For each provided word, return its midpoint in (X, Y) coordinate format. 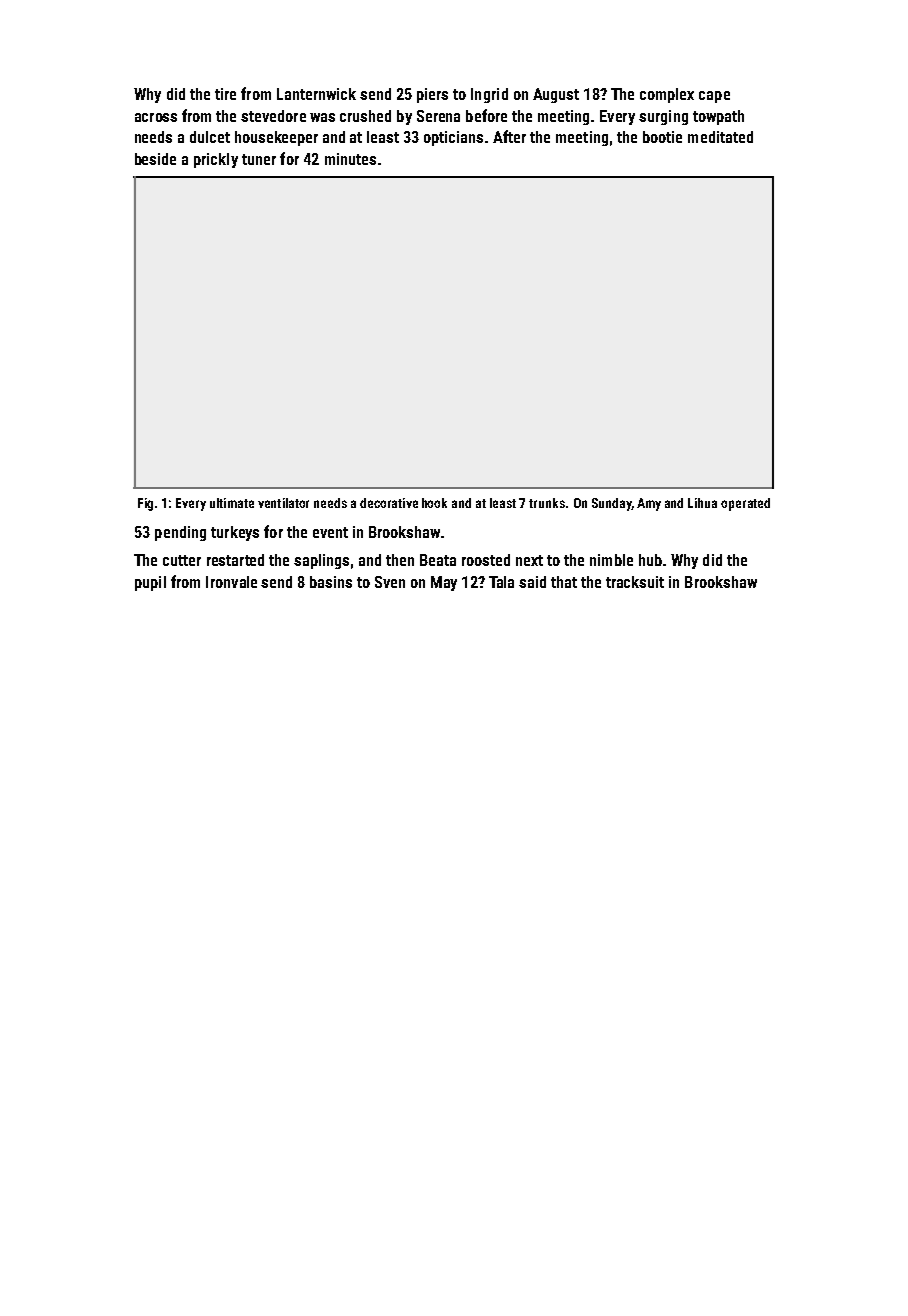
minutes (350, 159)
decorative (389, 503)
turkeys (235, 533)
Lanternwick (316, 94)
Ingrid (489, 95)
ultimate (232, 503)
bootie (662, 137)
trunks (547, 503)
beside (155, 159)
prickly (216, 160)
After (509, 136)
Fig (145, 504)
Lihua (702, 503)
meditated (720, 137)
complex (667, 95)
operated (745, 504)
